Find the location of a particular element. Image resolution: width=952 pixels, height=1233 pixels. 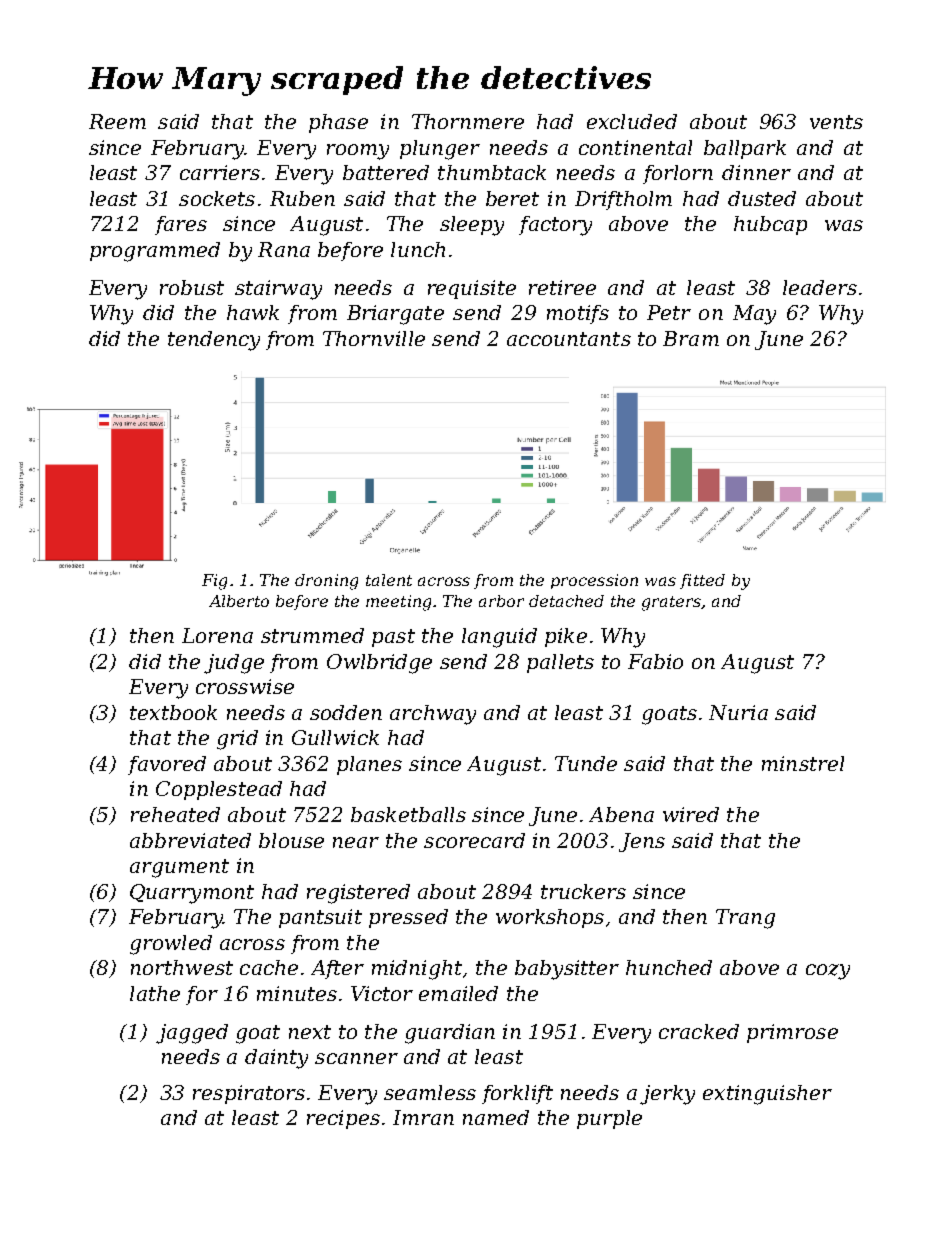

scorecard is located at coordinates (474, 840).
